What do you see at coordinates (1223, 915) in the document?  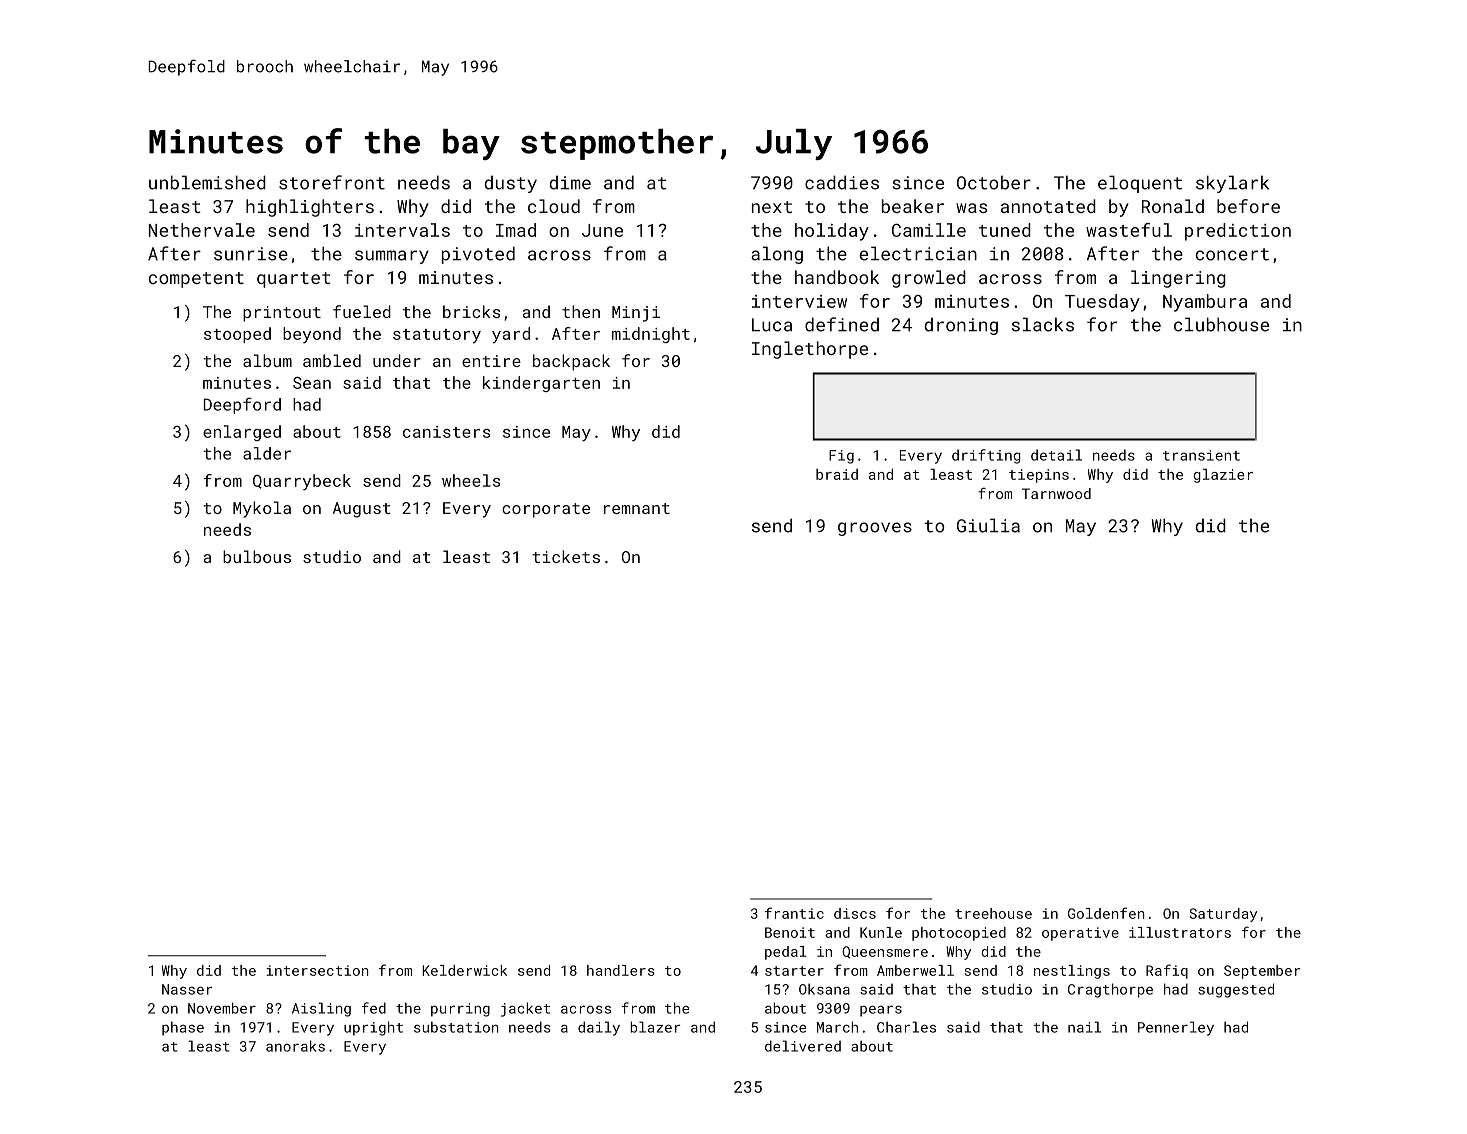 I see `Saturday` at bounding box center [1223, 915].
